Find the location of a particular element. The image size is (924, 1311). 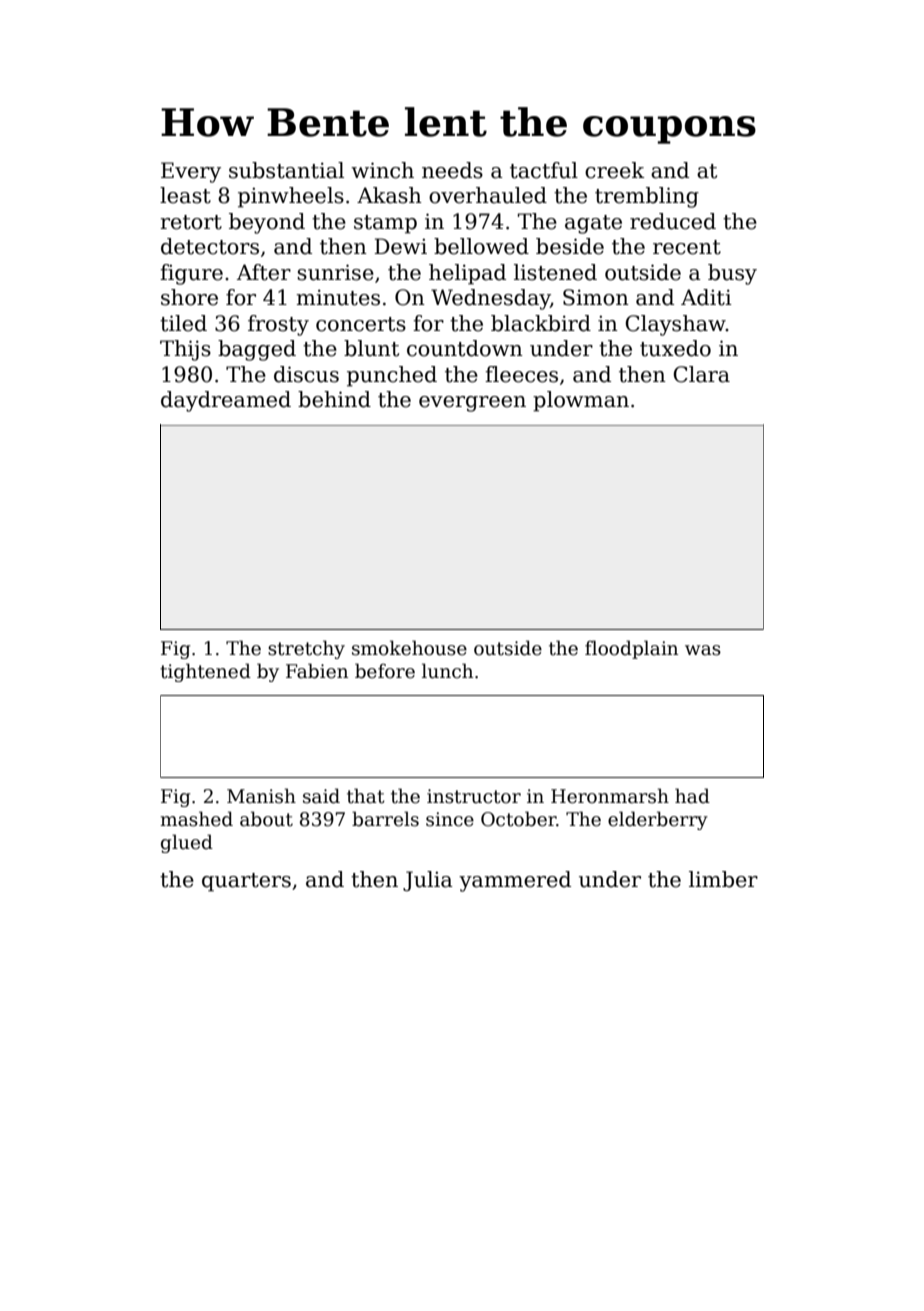

creek is located at coordinates (615, 170).
